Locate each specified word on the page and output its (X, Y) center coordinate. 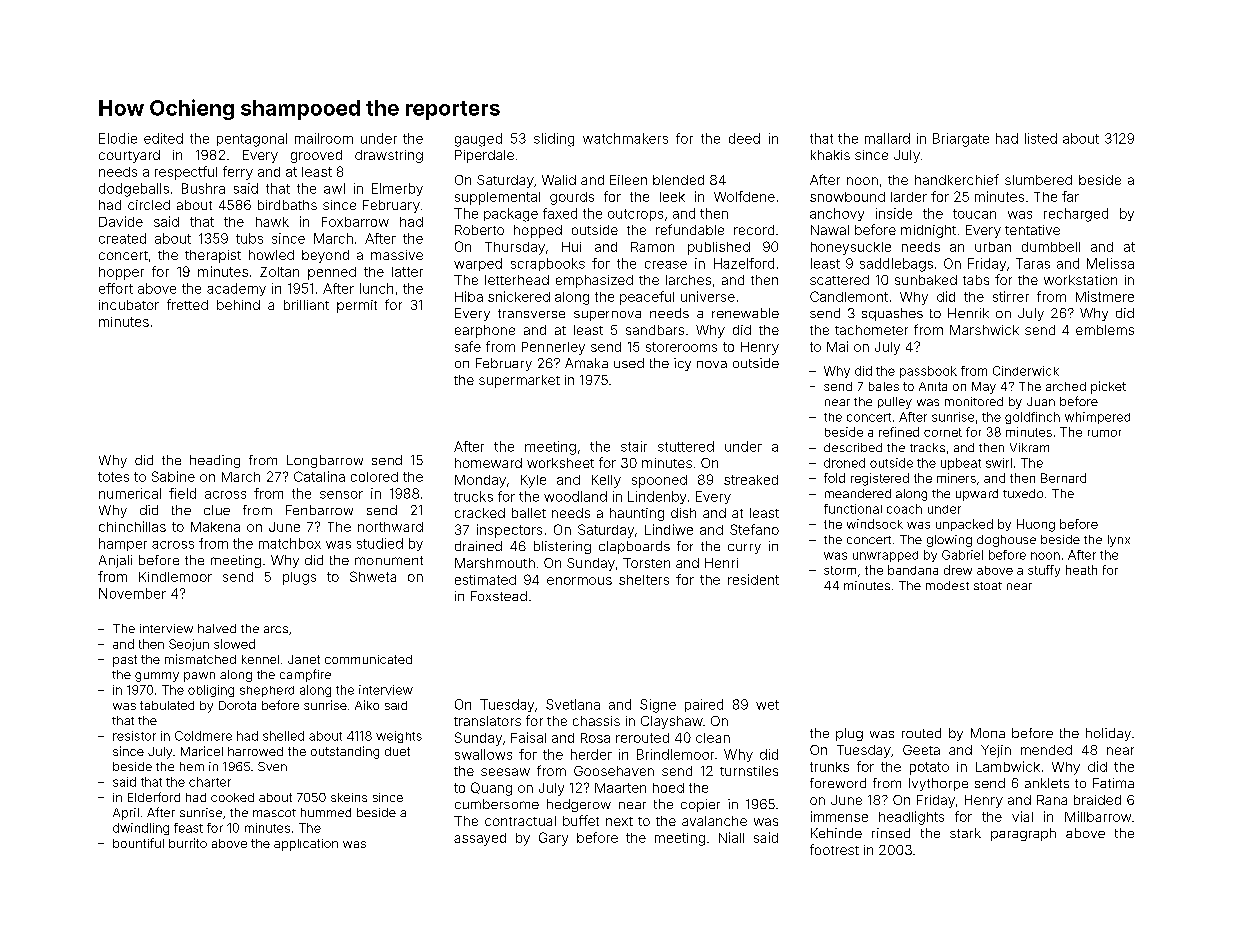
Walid (559, 180)
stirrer (1011, 296)
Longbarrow (325, 461)
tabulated (167, 705)
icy (682, 364)
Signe (658, 706)
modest (947, 585)
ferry (238, 173)
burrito (188, 843)
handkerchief (957, 179)
